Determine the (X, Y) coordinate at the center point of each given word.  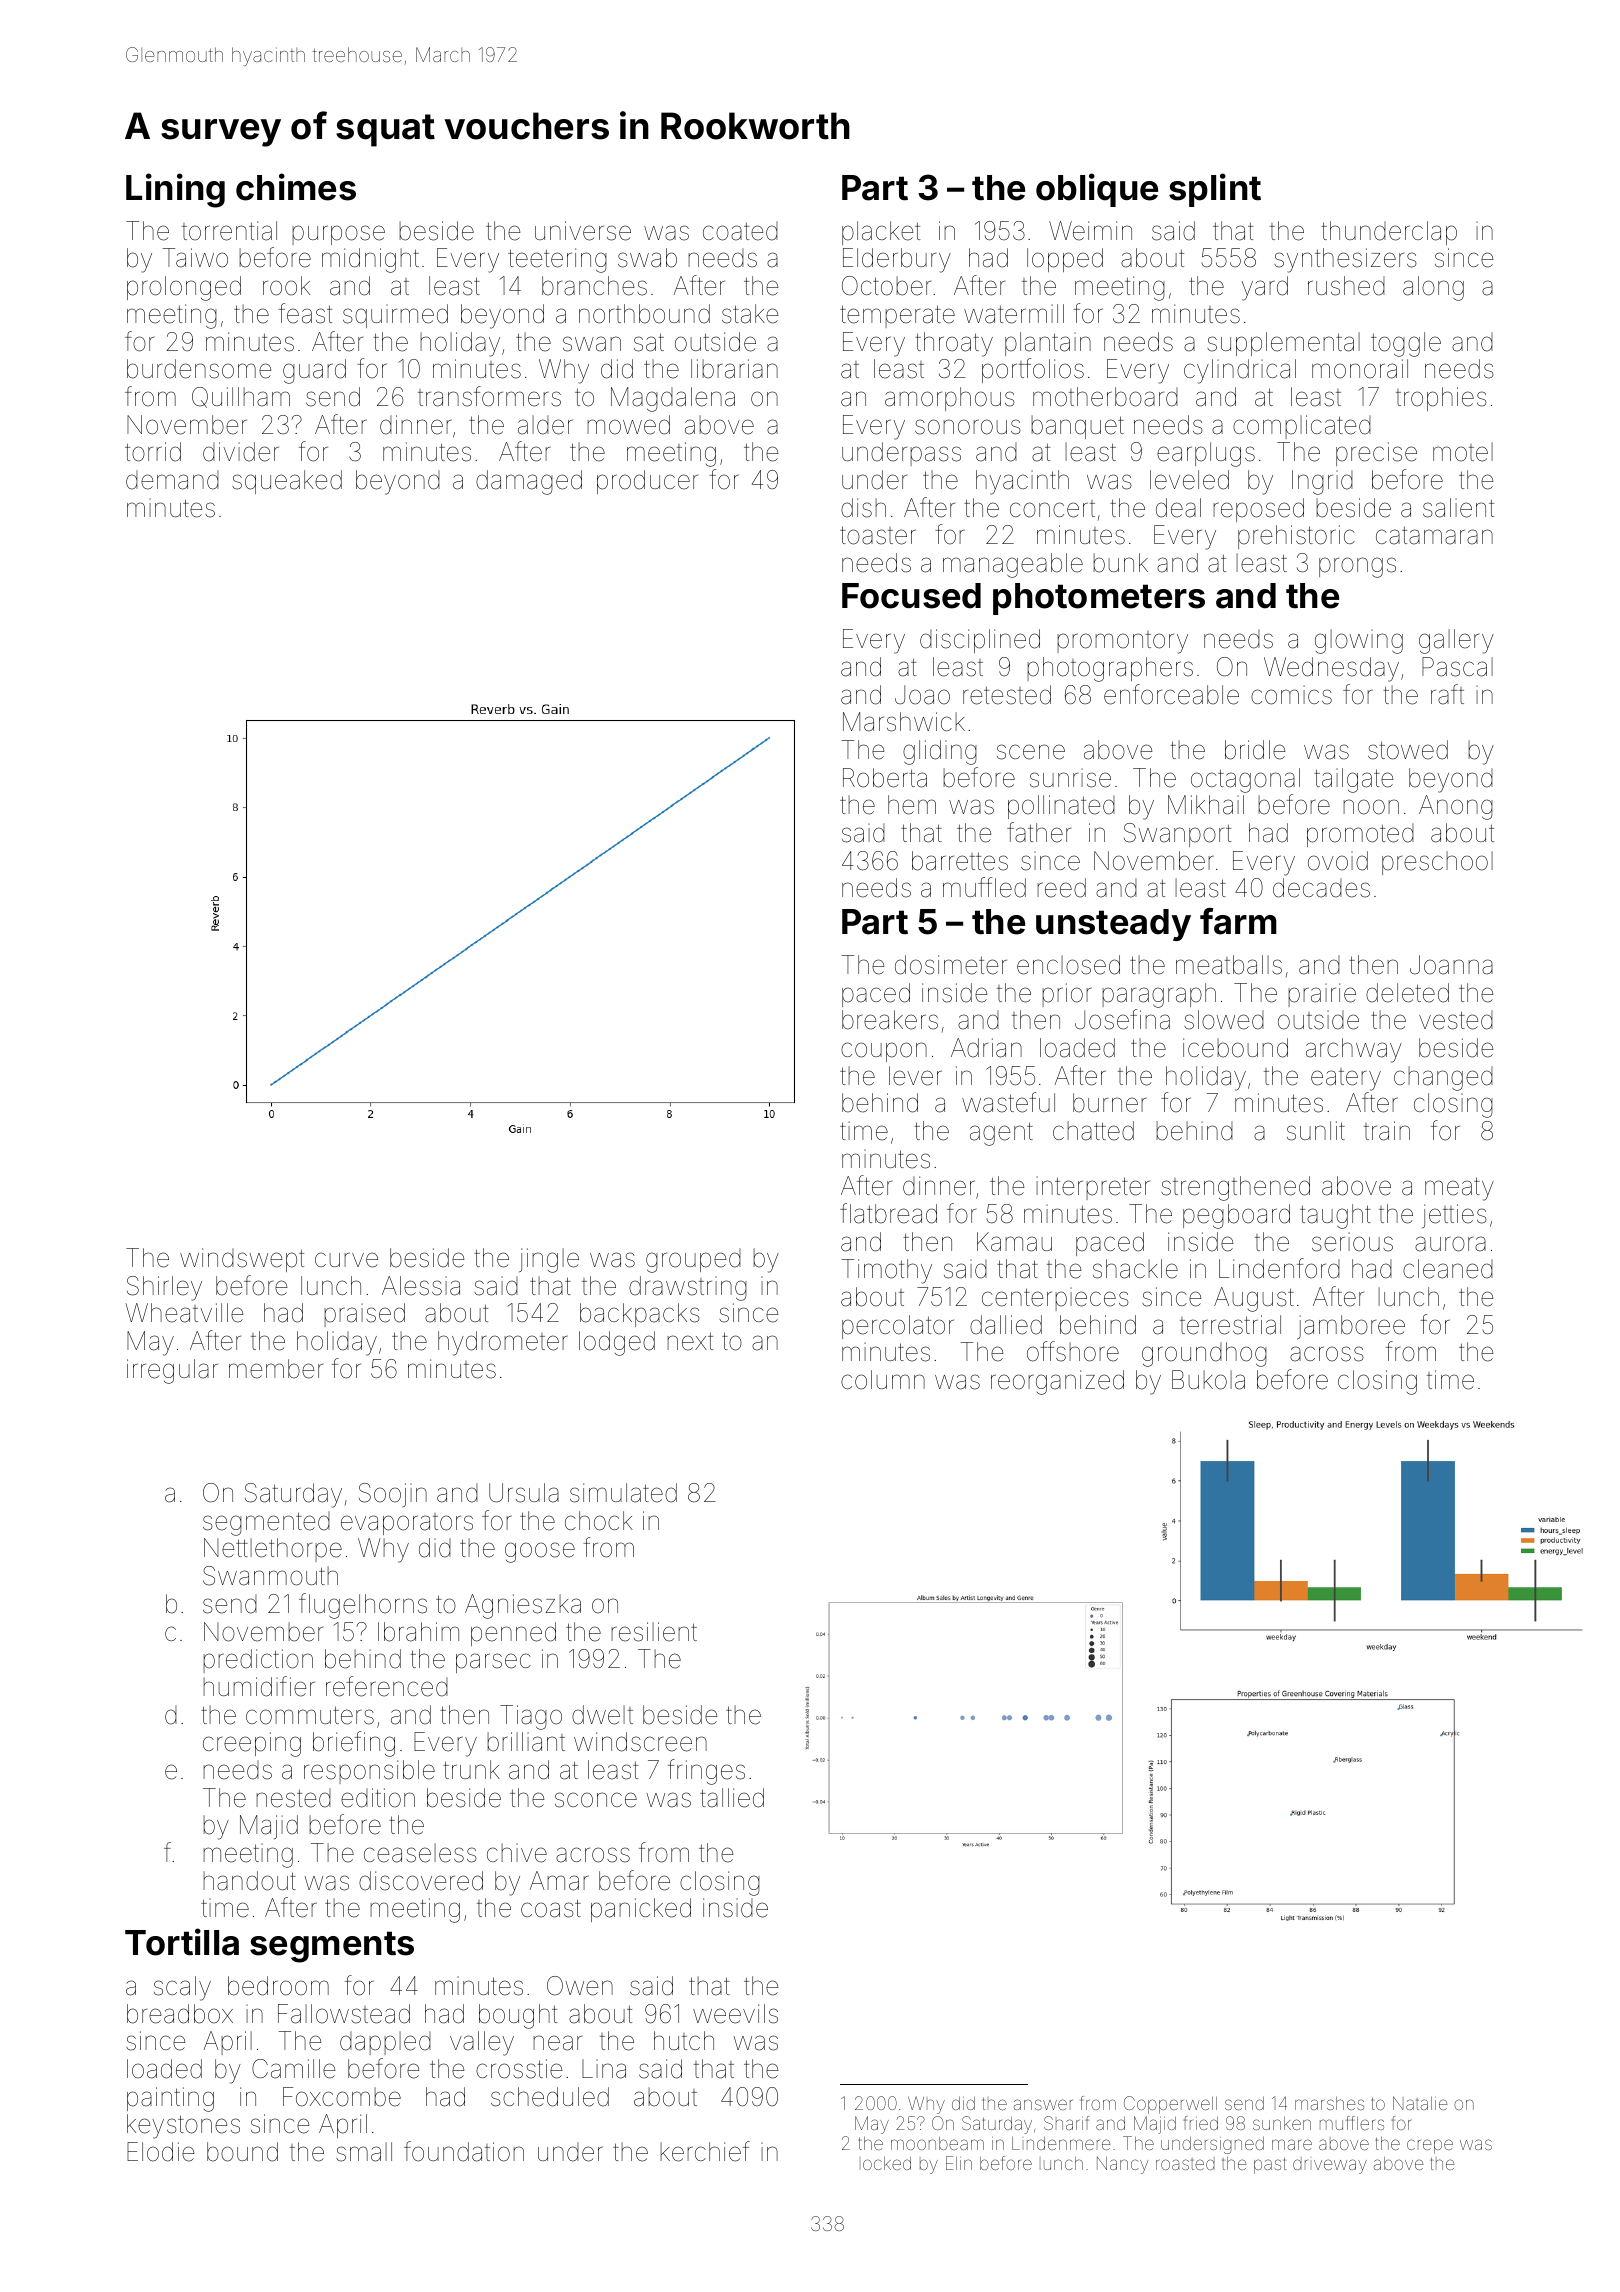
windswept (242, 1260)
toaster (878, 535)
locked (887, 2163)
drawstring (688, 1288)
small (364, 2152)
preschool (1437, 863)
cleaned (1448, 1269)
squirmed (395, 316)
